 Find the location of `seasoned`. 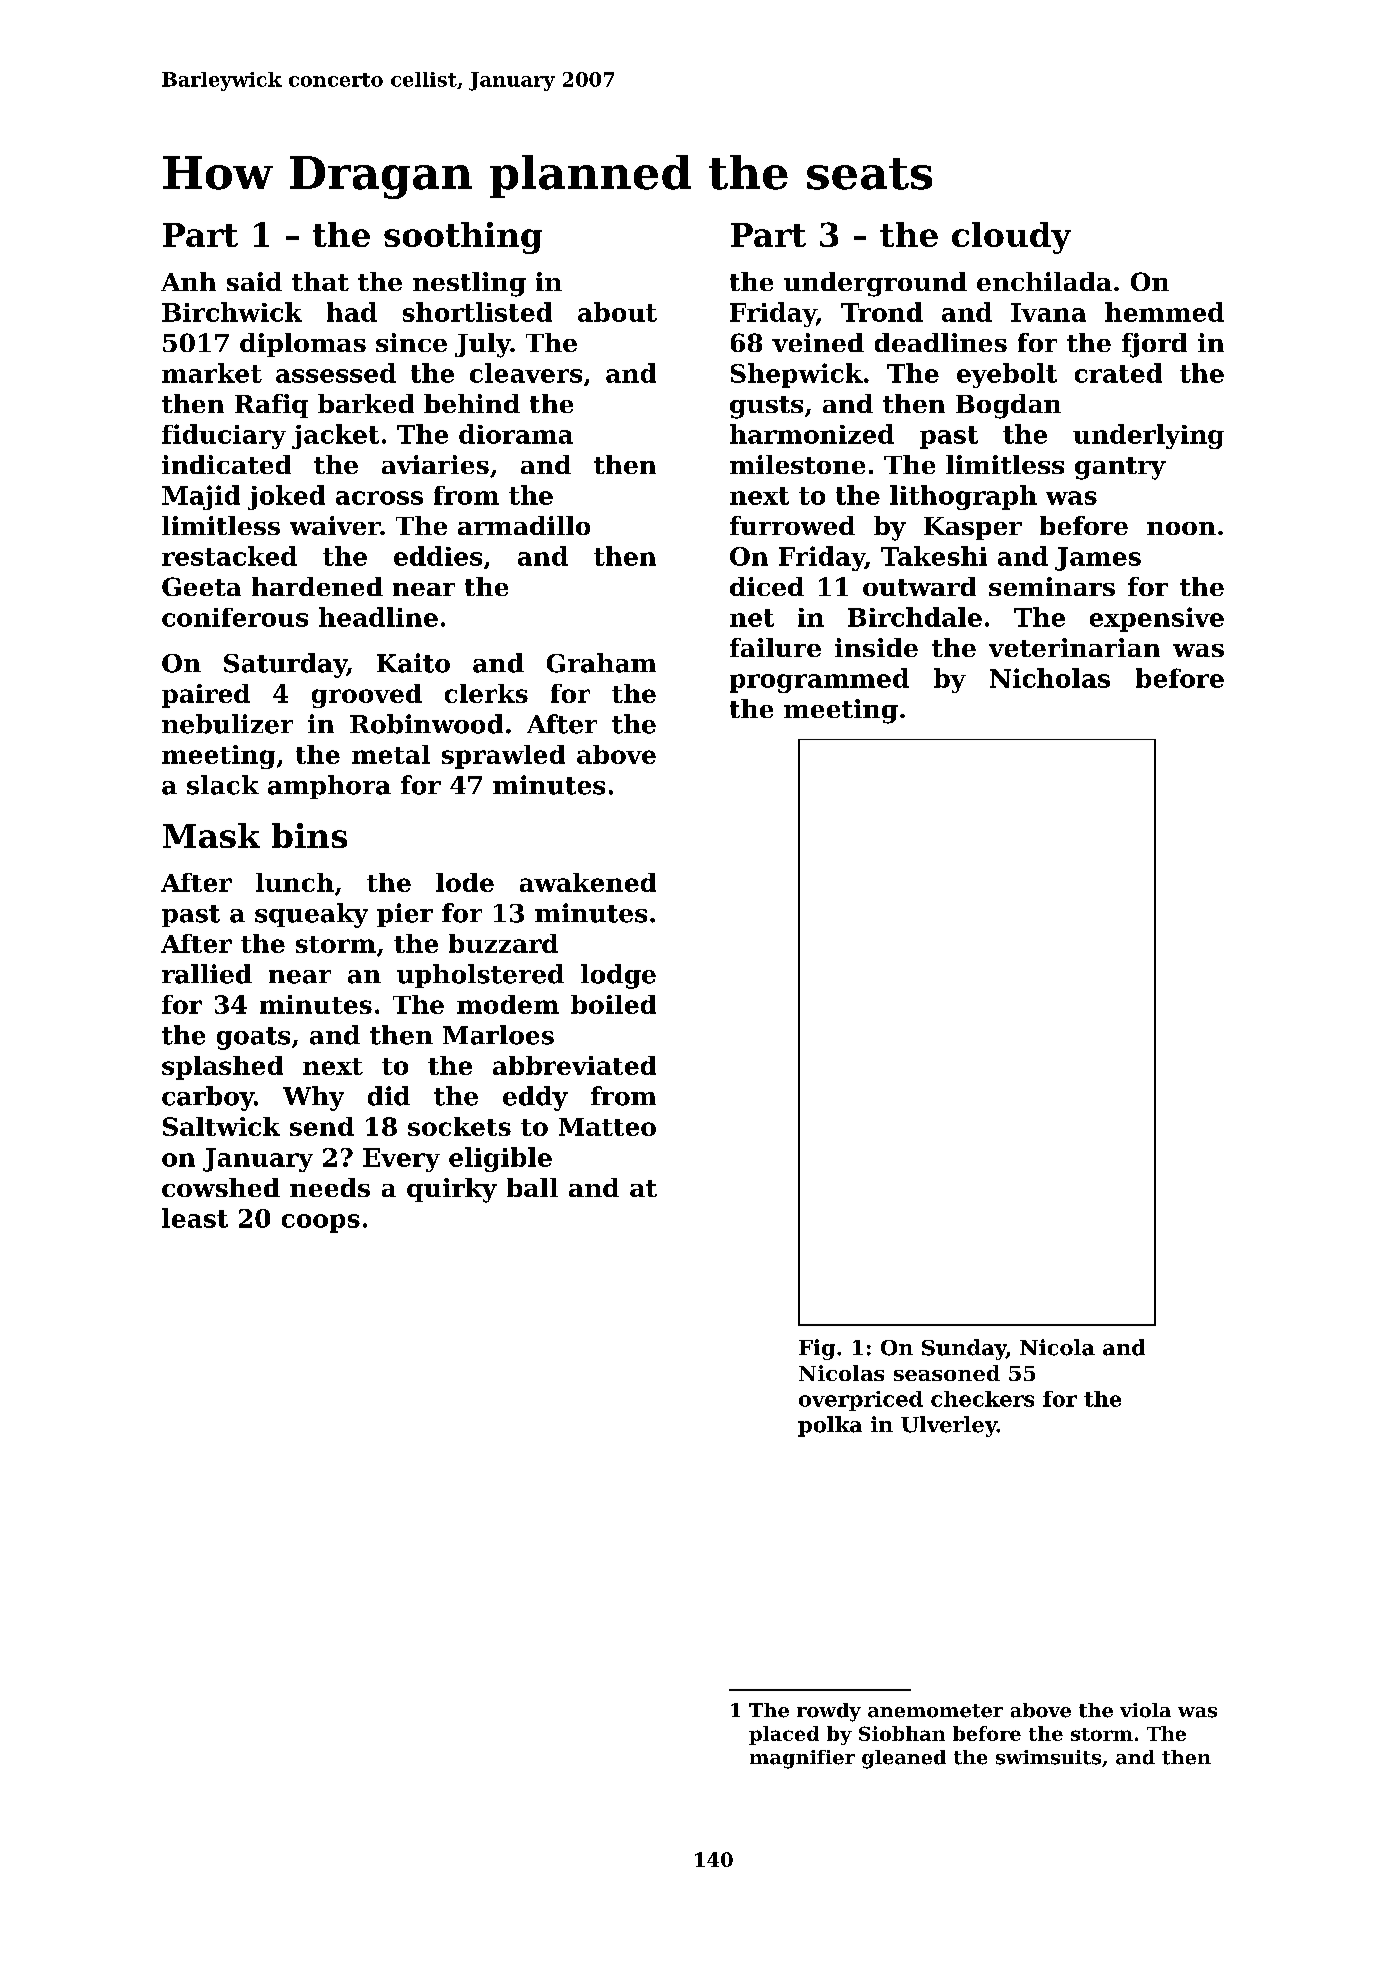

seasoned is located at coordinates (947, 1373).
